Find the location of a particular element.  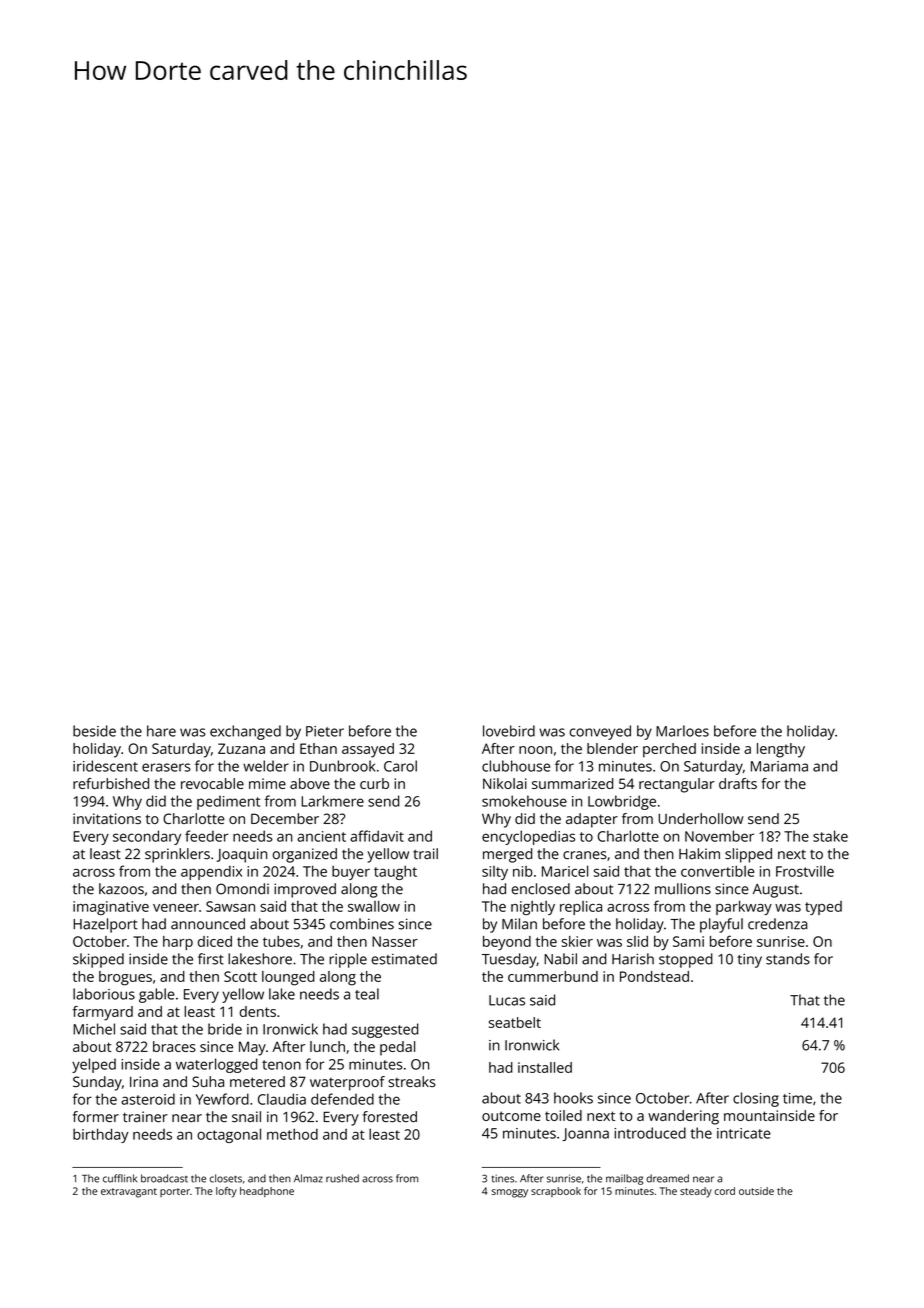

Underhollow is located at coordinates (700, 818).
